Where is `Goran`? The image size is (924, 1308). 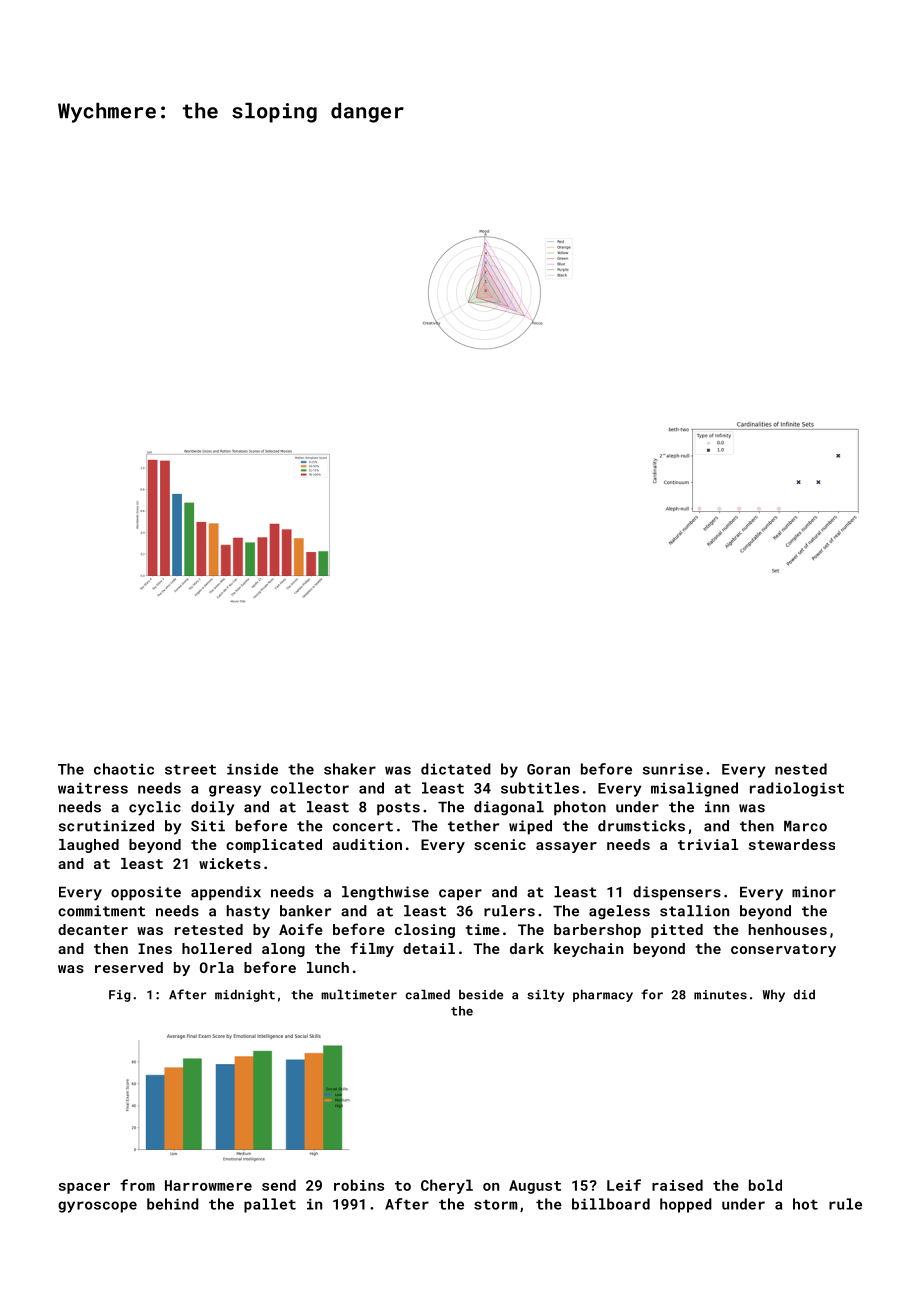 Goran is located at coordinates (548, 769).
